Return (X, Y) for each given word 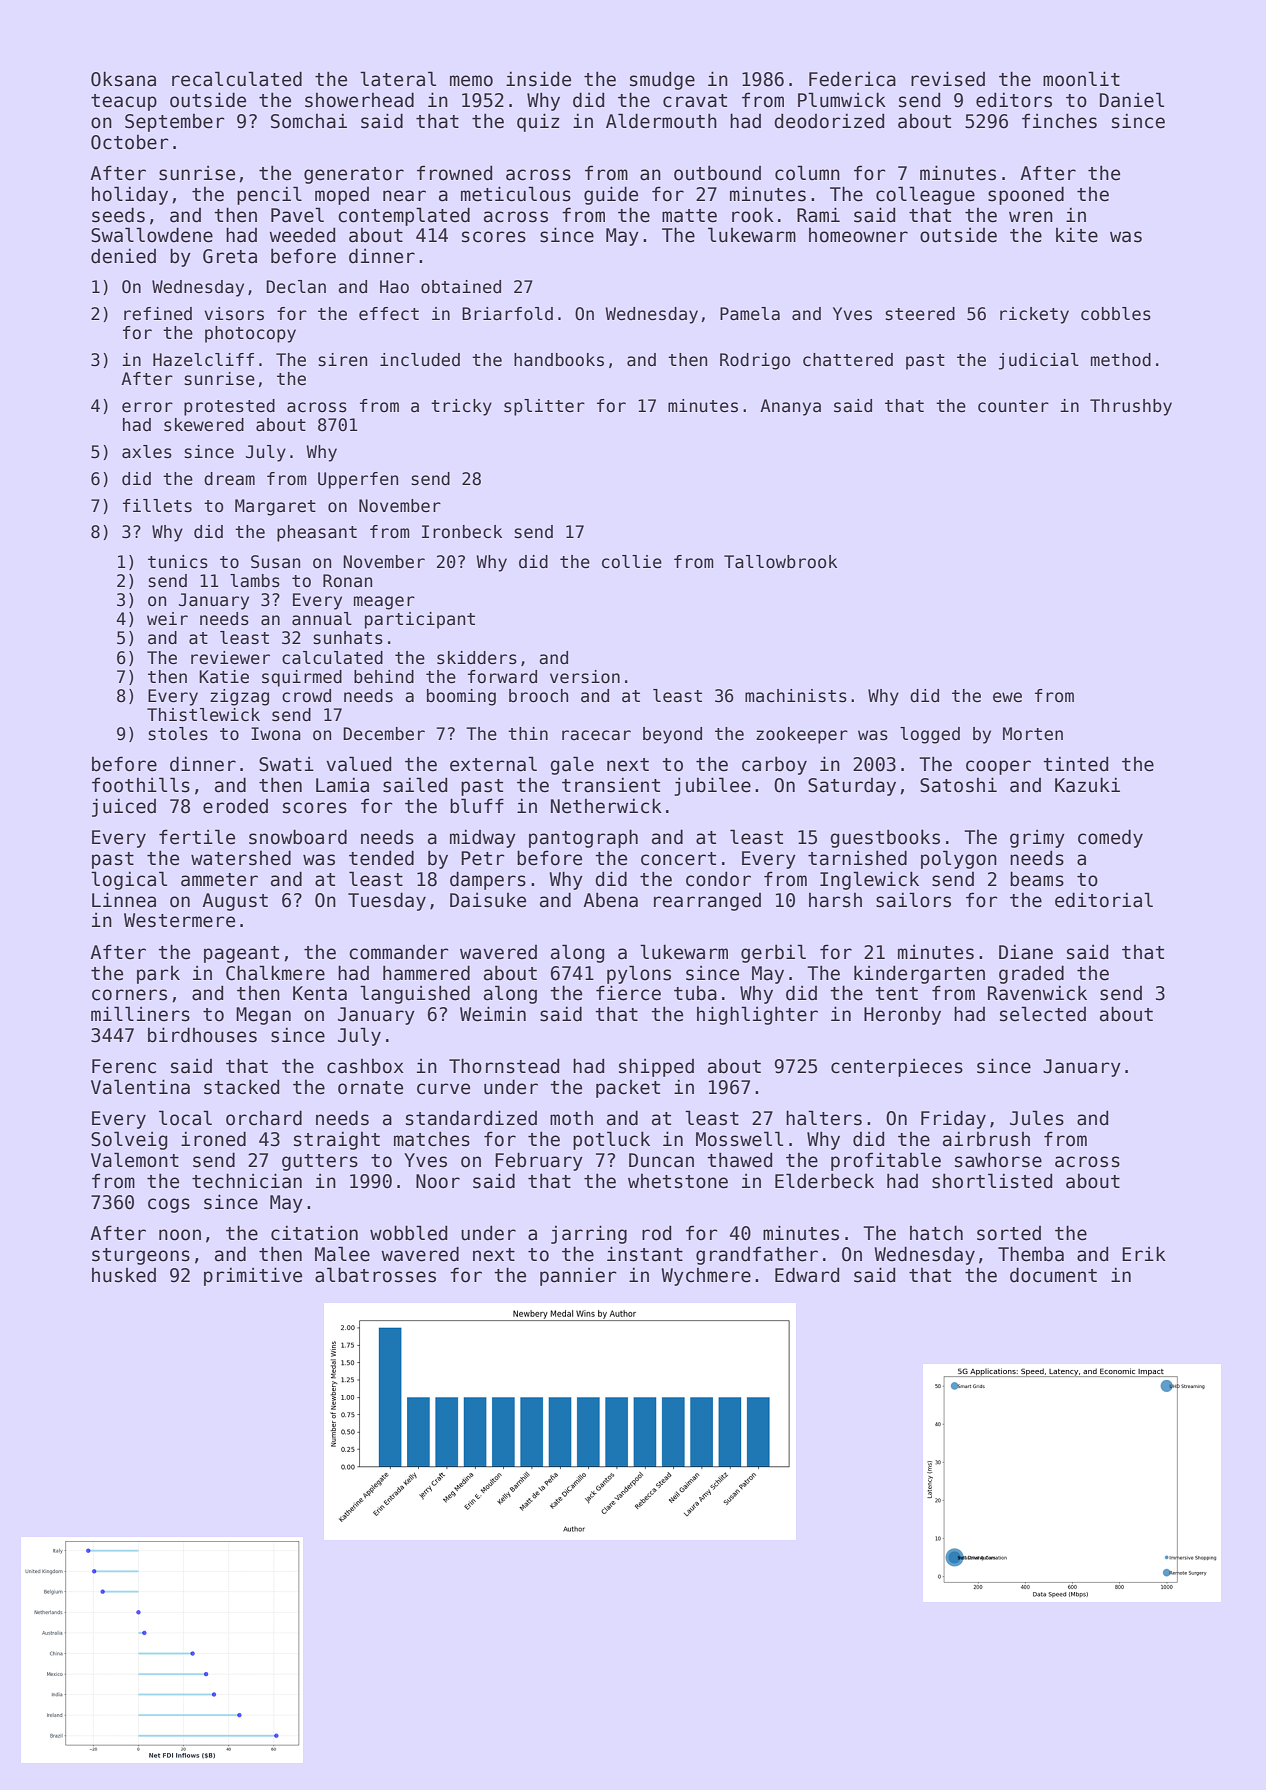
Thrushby (1131, 407)
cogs (169, 1205)
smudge (662, 80)
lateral (398, 79)
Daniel (1132, 100)
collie (632, 562)
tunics (178, 562)
